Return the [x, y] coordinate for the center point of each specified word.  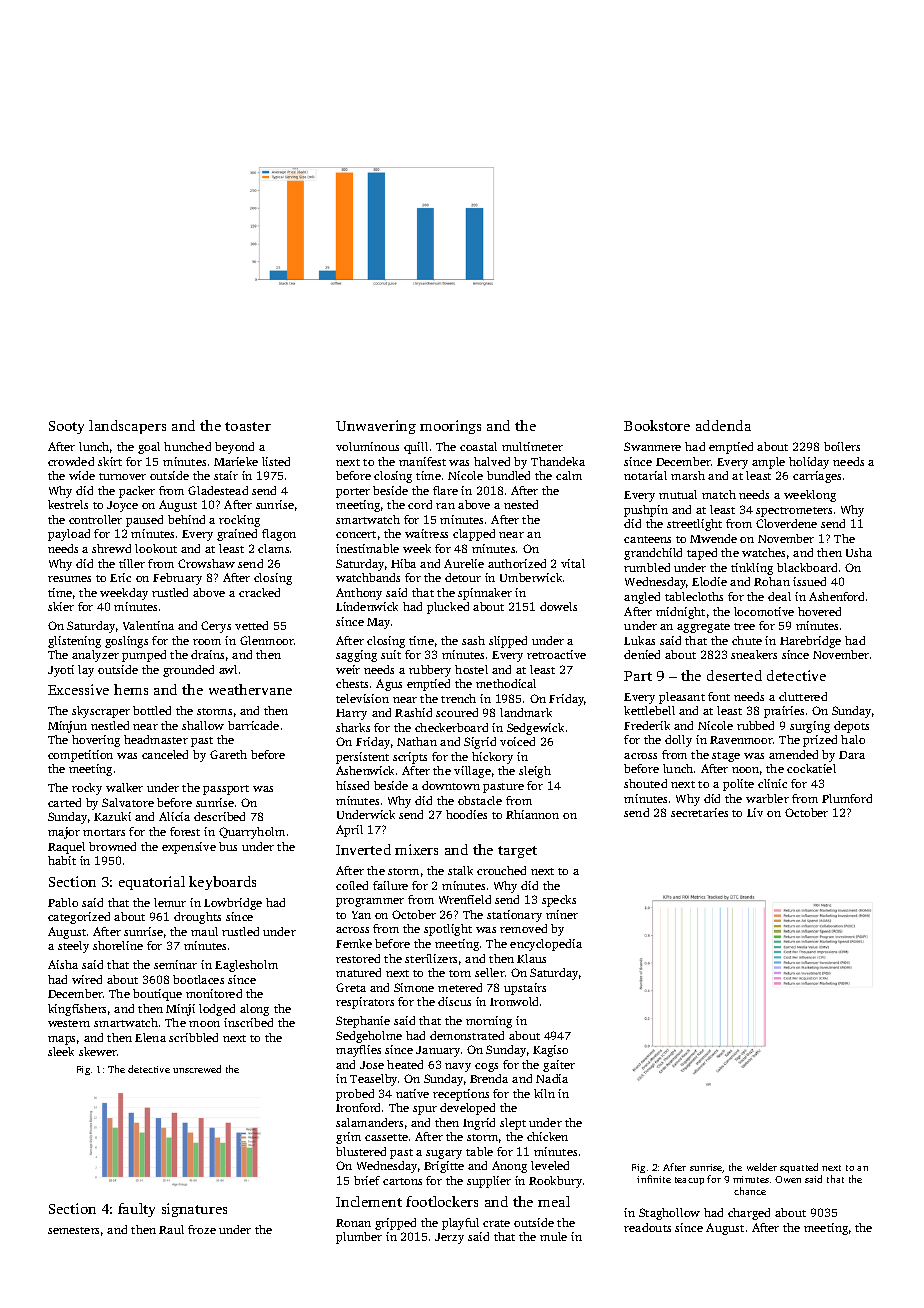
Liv [755, 812]
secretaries [699, 812]
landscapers [127, 427]
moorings [450, 427]
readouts [647, 1227]
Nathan [417, 741]
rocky [87, 789]
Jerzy [449, 1238]
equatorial [152, 883]
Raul [171, 1229]
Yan [361, 915]
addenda [723, 425]
